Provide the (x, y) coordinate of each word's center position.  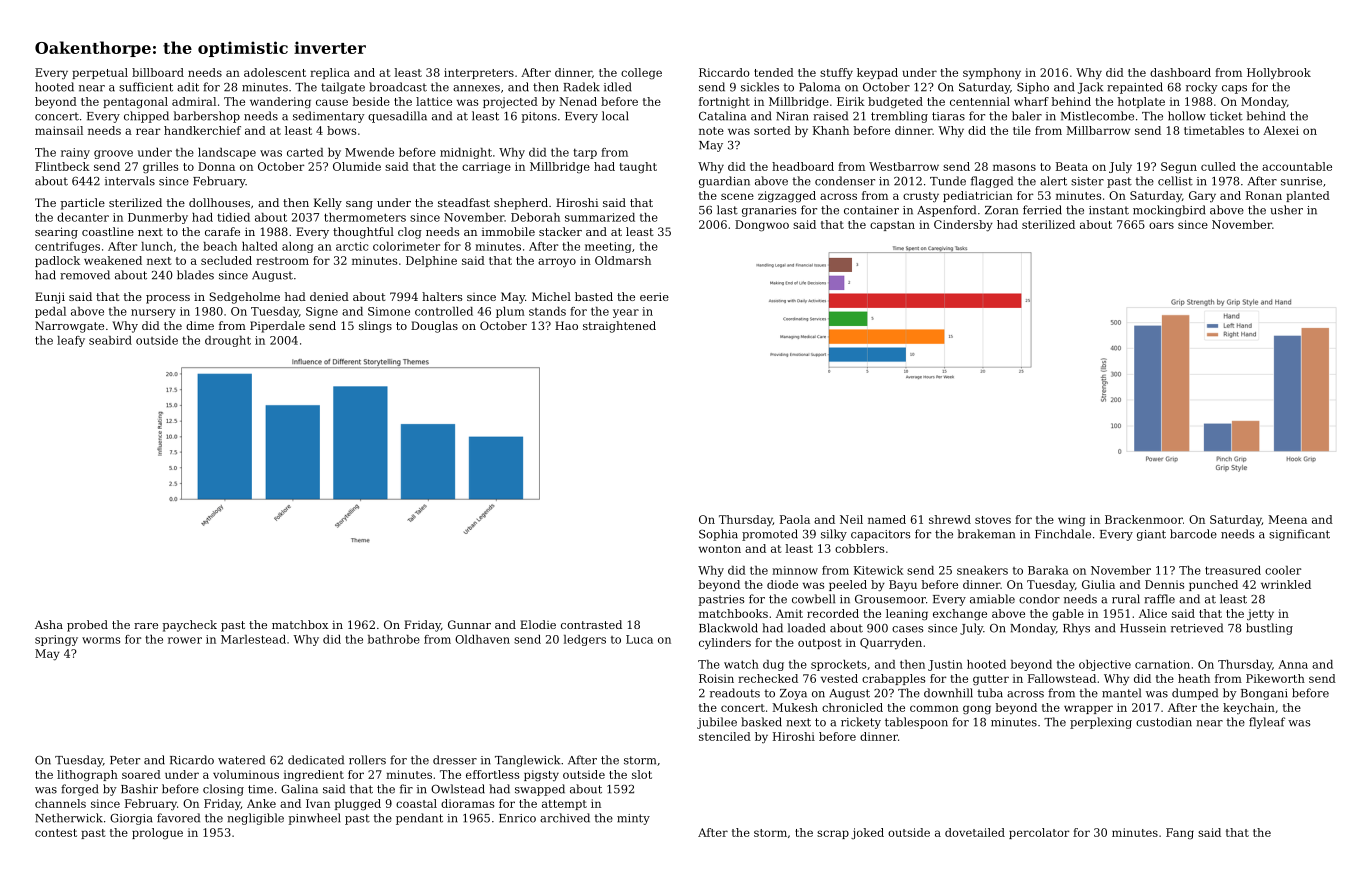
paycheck (189, 626)
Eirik (851, 101)
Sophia (718, 535)
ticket (1226, 116)
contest (56, 833)
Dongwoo (762, 226)
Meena (1287, 519)
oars (1161, 225)
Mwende (369, 152)
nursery (153, 313)
